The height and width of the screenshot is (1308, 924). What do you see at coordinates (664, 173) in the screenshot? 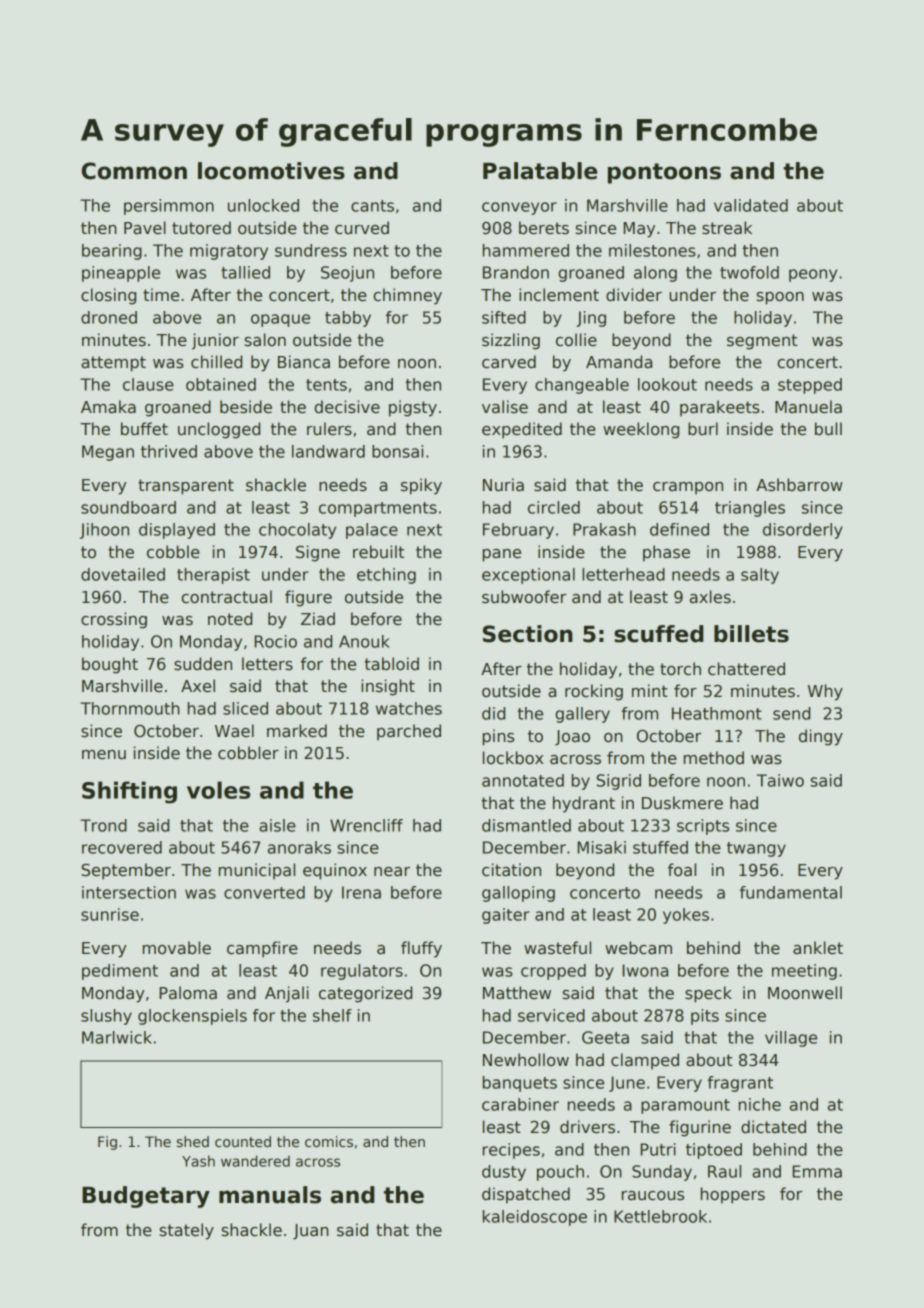
I see `pontoons` at bounding box center [664, 173].
